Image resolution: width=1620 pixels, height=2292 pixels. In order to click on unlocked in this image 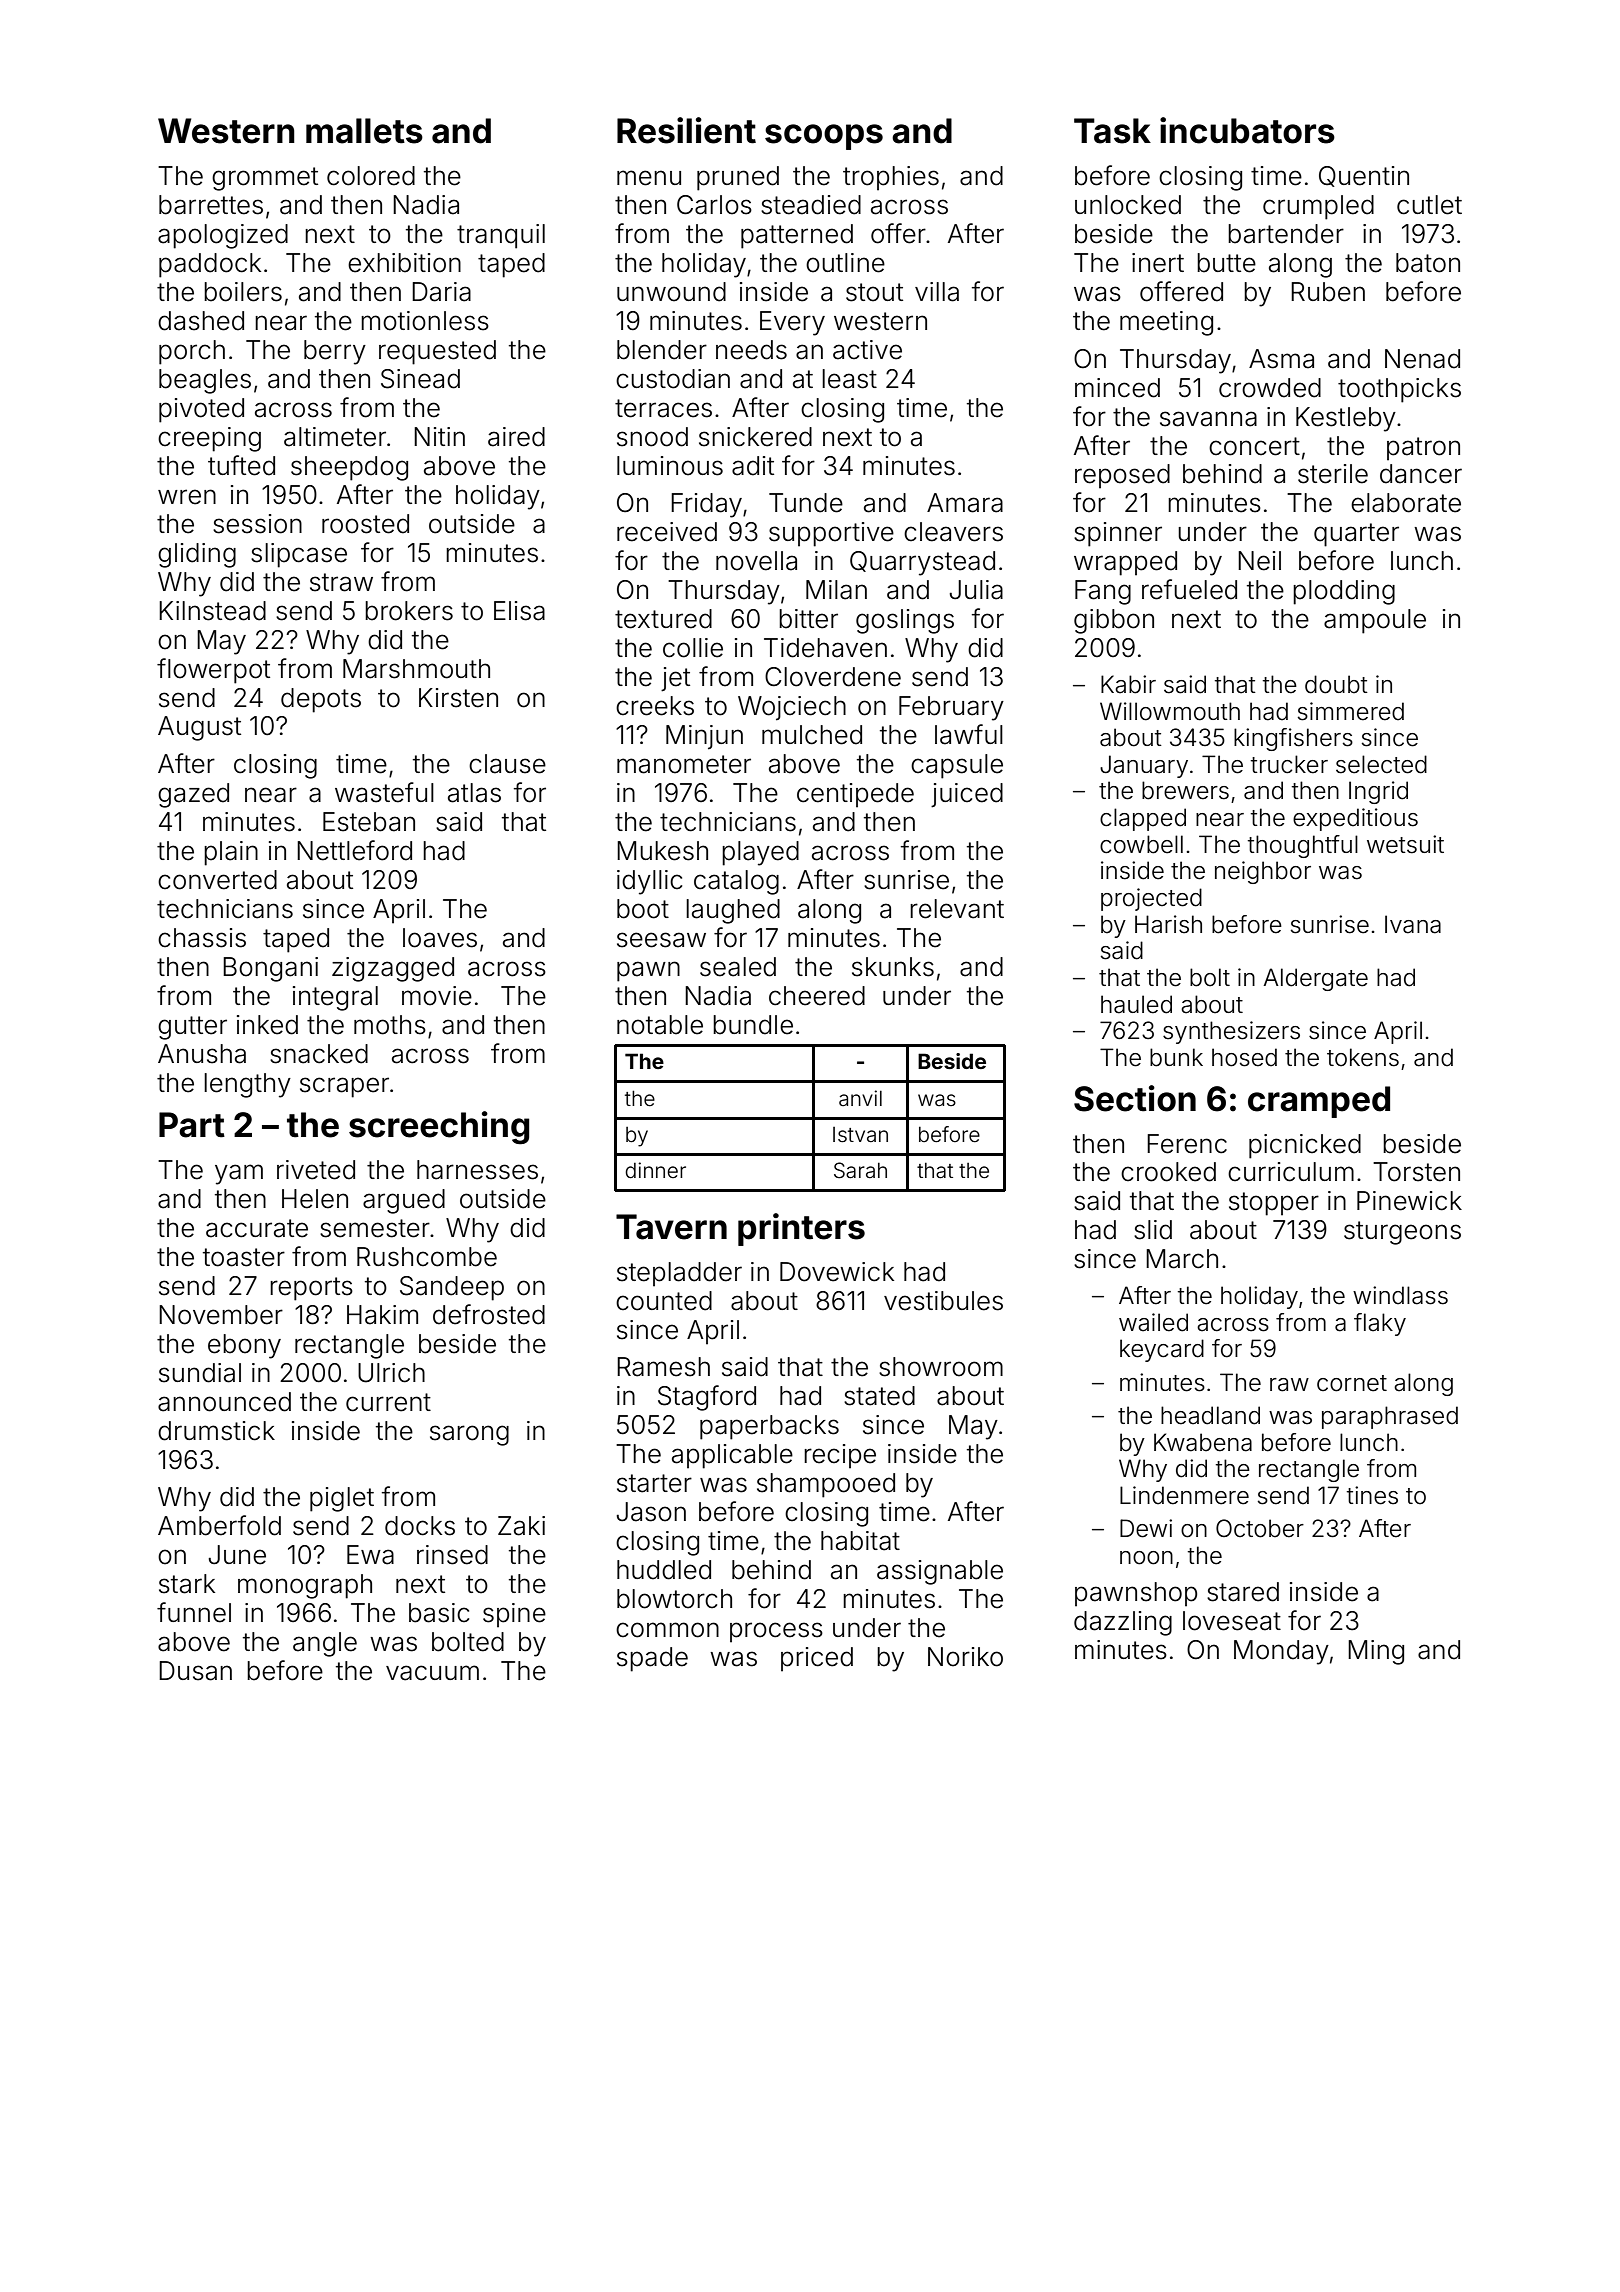, I will do `click(1128, 205)`.
